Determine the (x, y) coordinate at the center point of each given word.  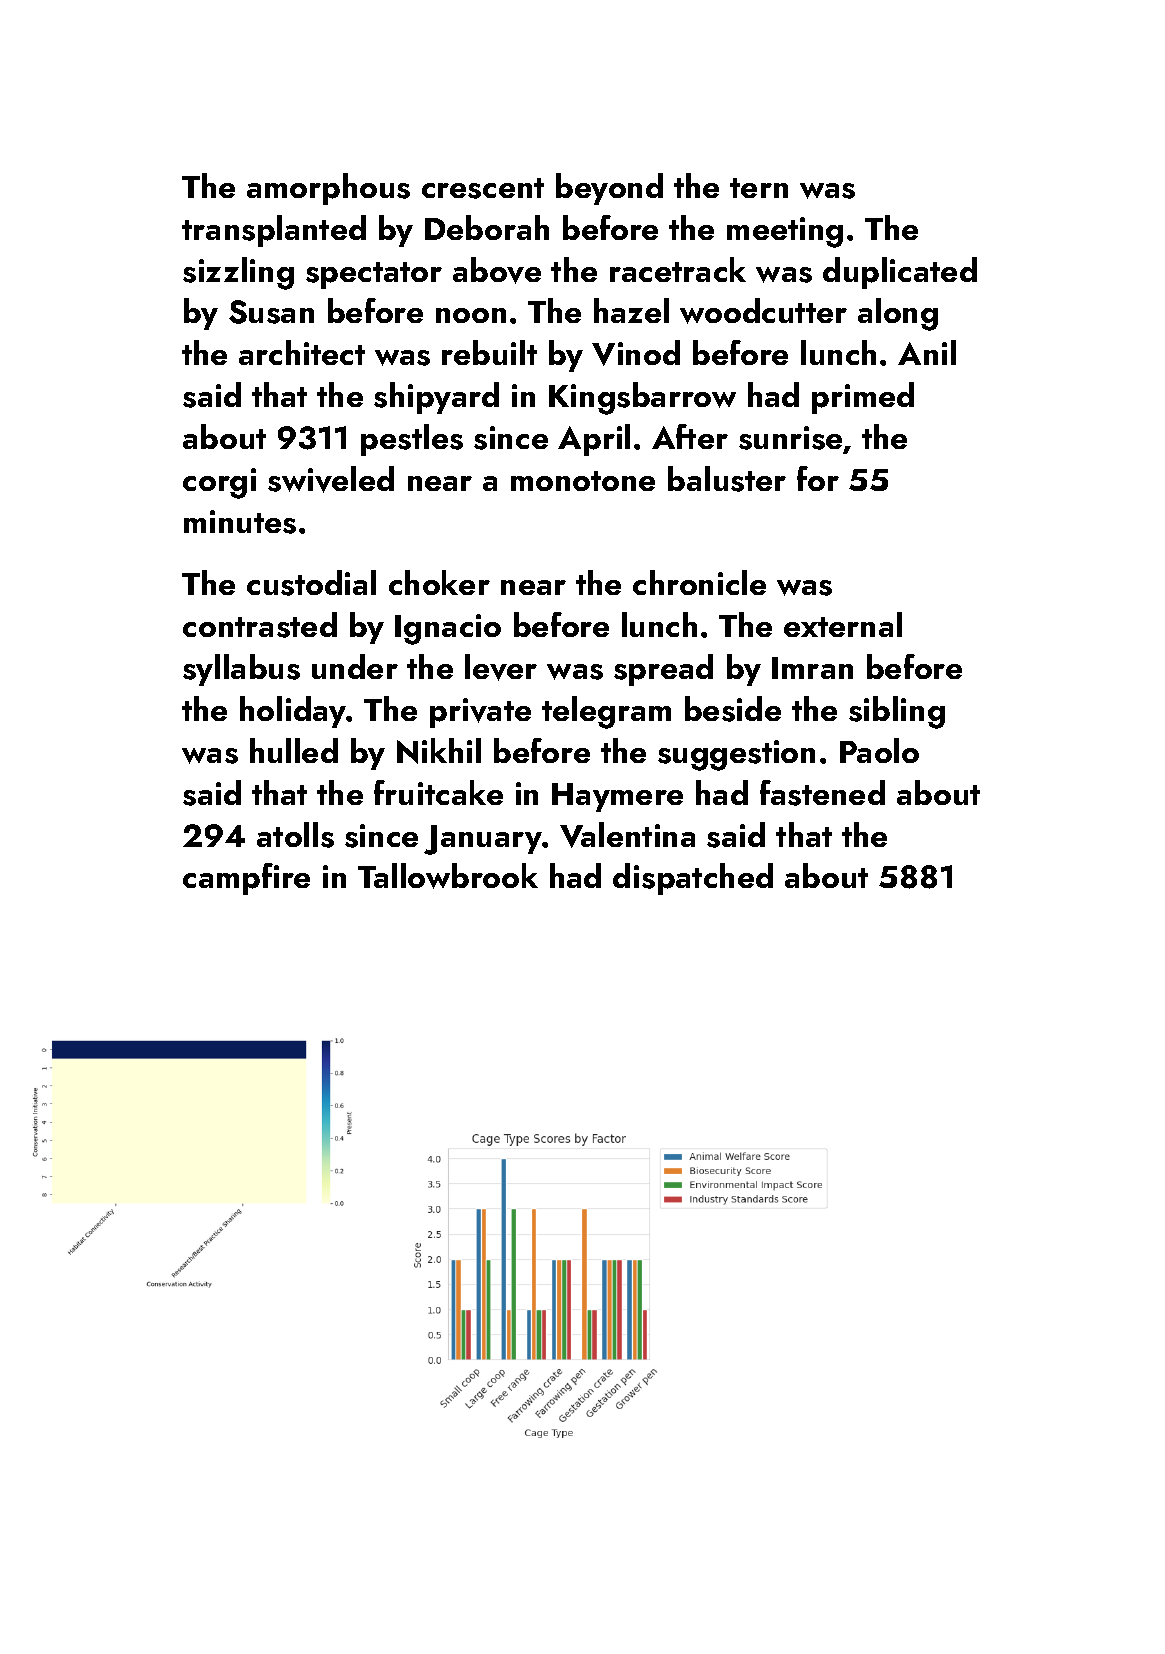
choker (439, 582)
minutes (240, 522)
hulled (294, 750)
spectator (374, 275)
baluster (727, 479)
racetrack (678, 269)
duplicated (900, 273)
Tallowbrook (448, 876)
